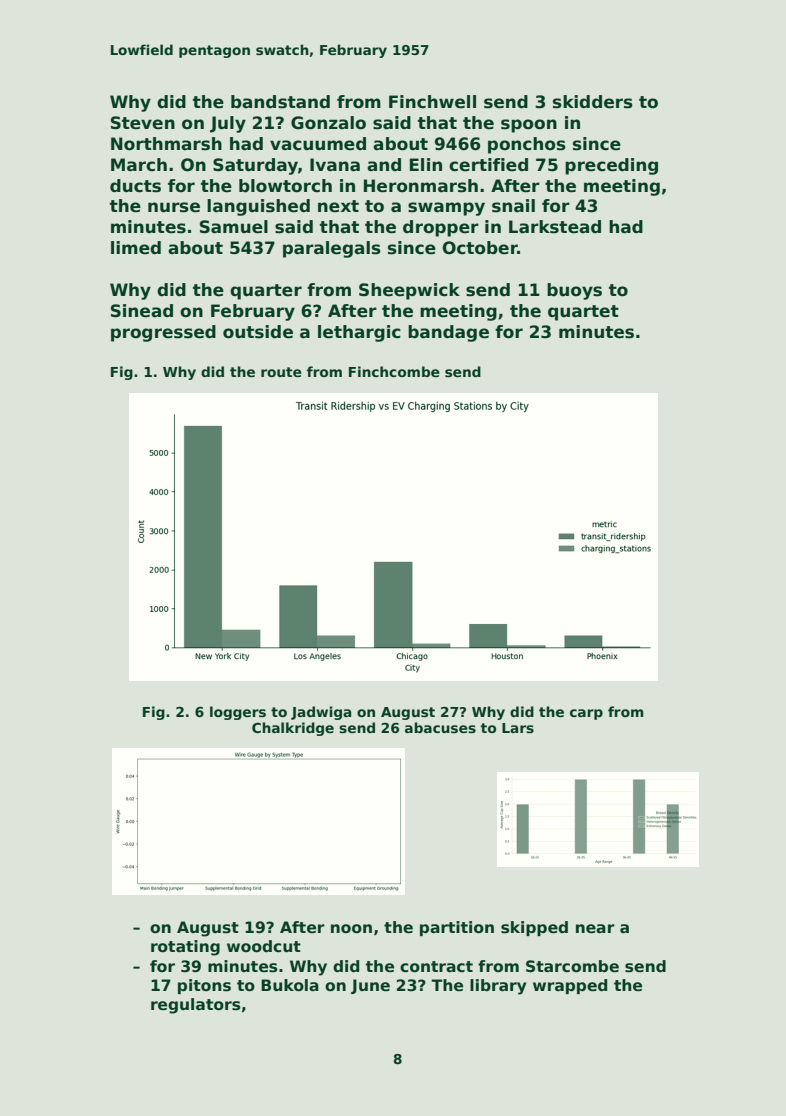 This document has width=786, height=1116. I want to click on quartet, so click(583, 313).
